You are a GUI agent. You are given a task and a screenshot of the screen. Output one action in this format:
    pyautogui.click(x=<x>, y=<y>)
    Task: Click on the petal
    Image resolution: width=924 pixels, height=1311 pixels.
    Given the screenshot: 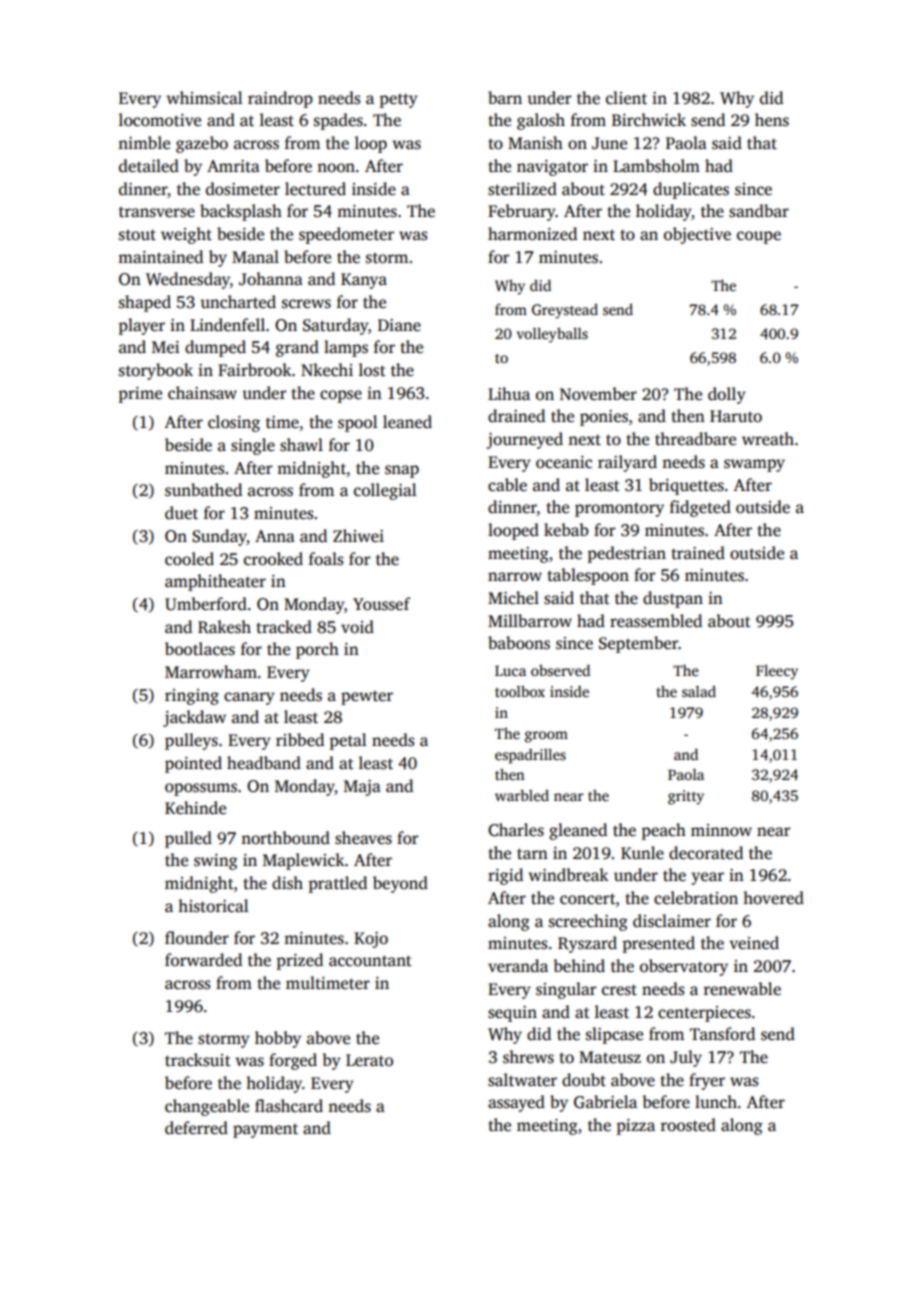 What is the action you would take?
    pyautogui.click(x=348, y=741)
